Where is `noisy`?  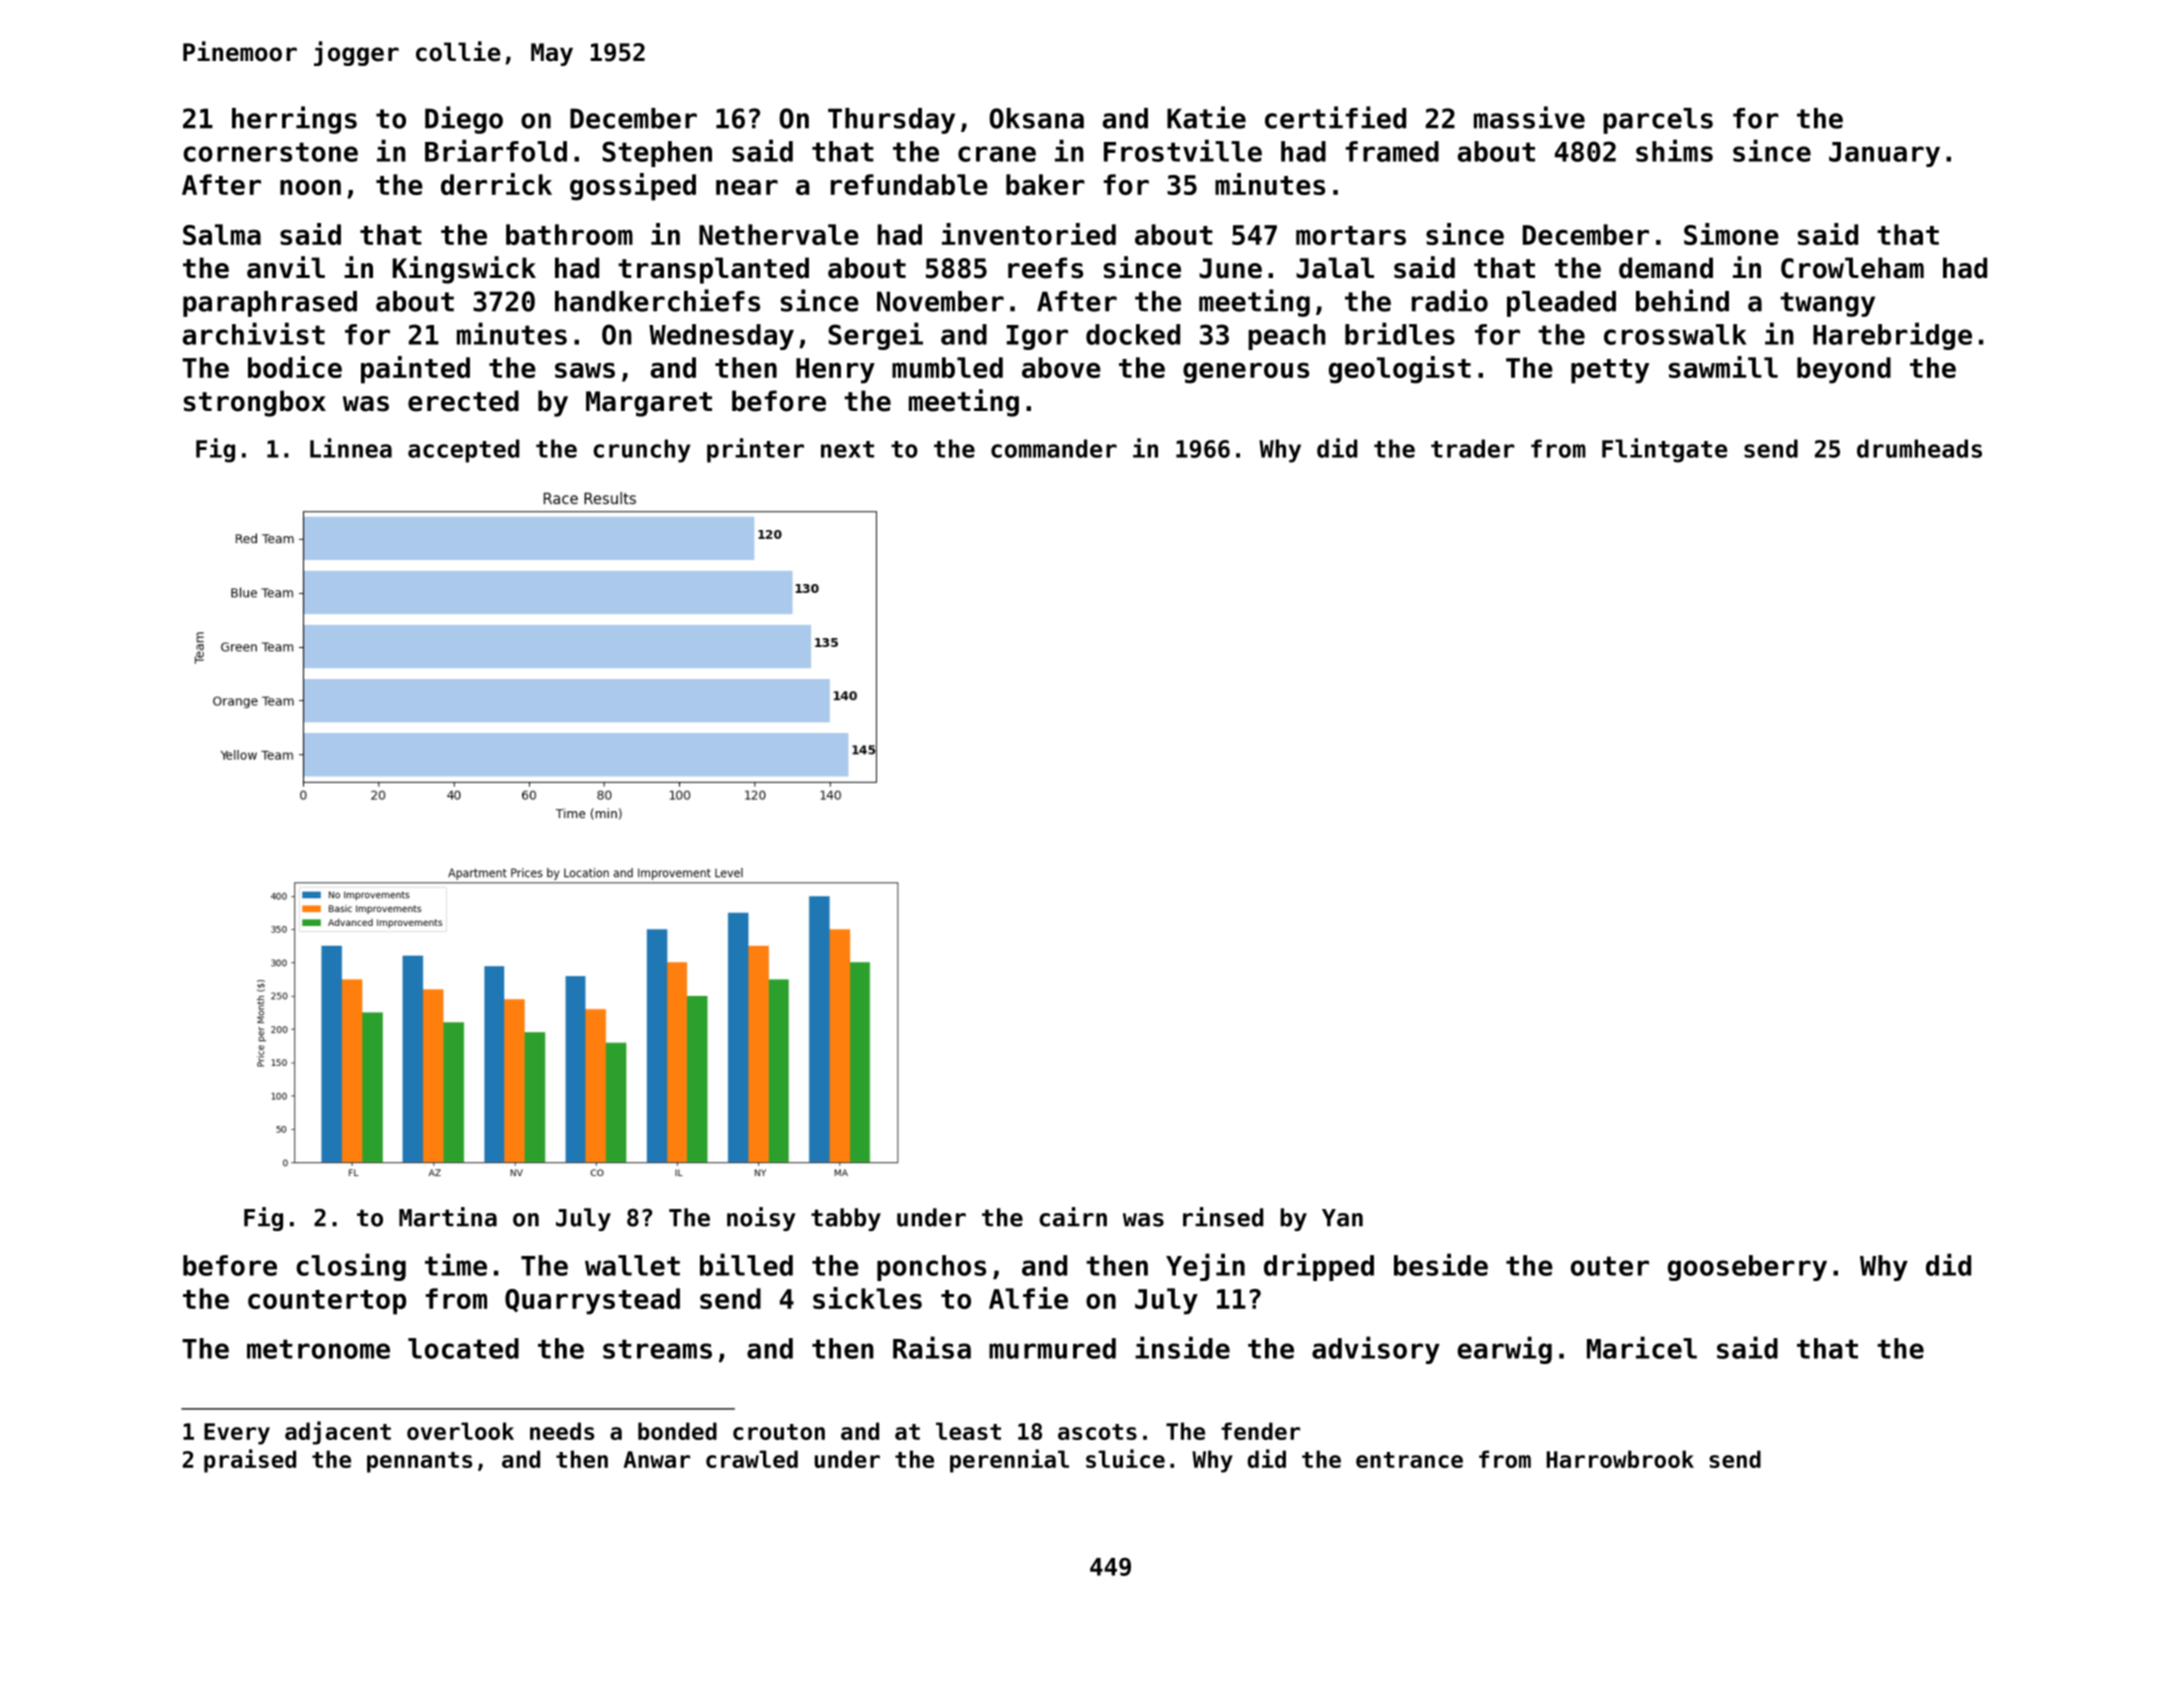 noisy is located at coordinates (761, 1219).
